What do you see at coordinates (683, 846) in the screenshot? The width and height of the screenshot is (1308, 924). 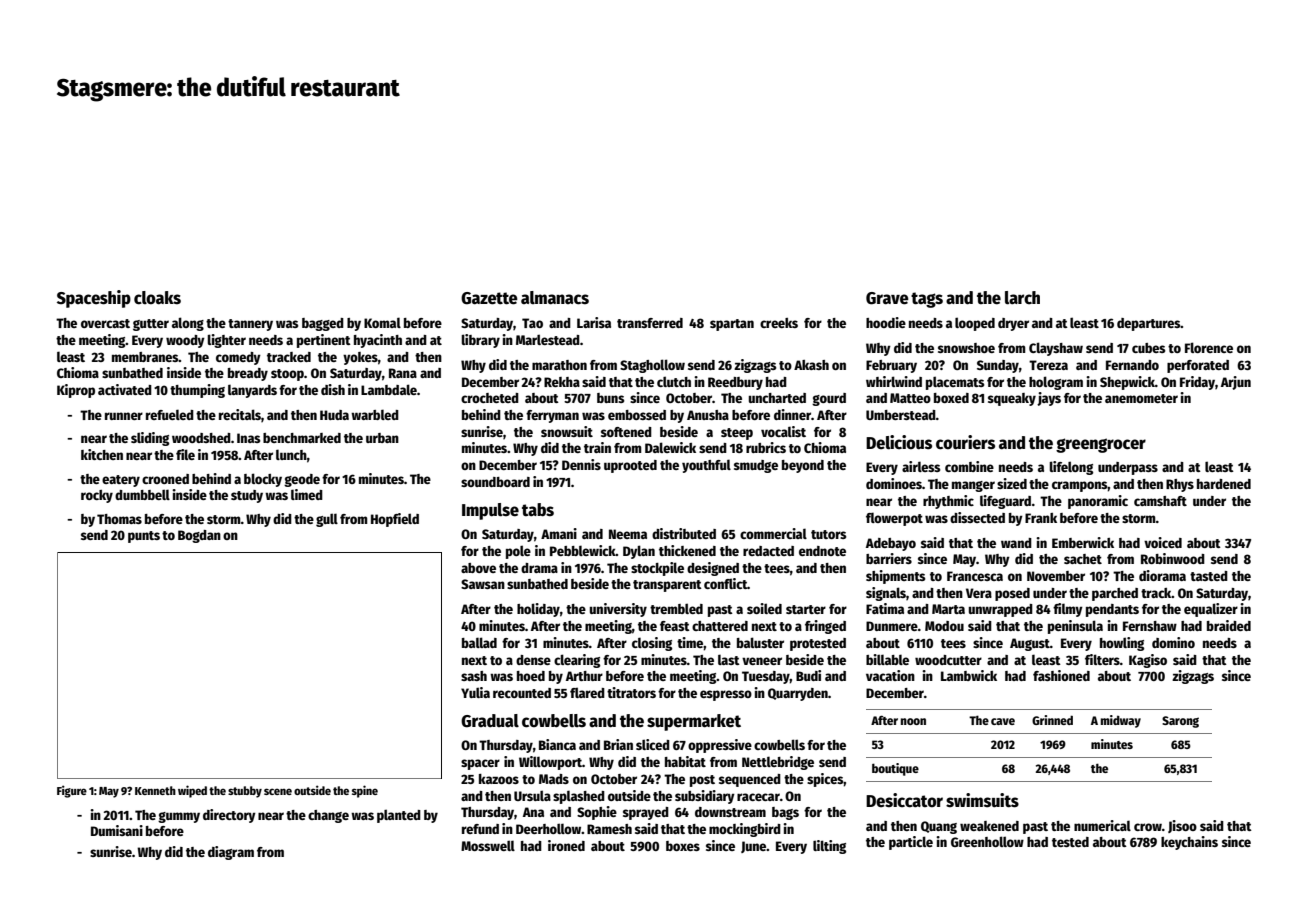 I see `boxes` at bounding box center [683, 846].
